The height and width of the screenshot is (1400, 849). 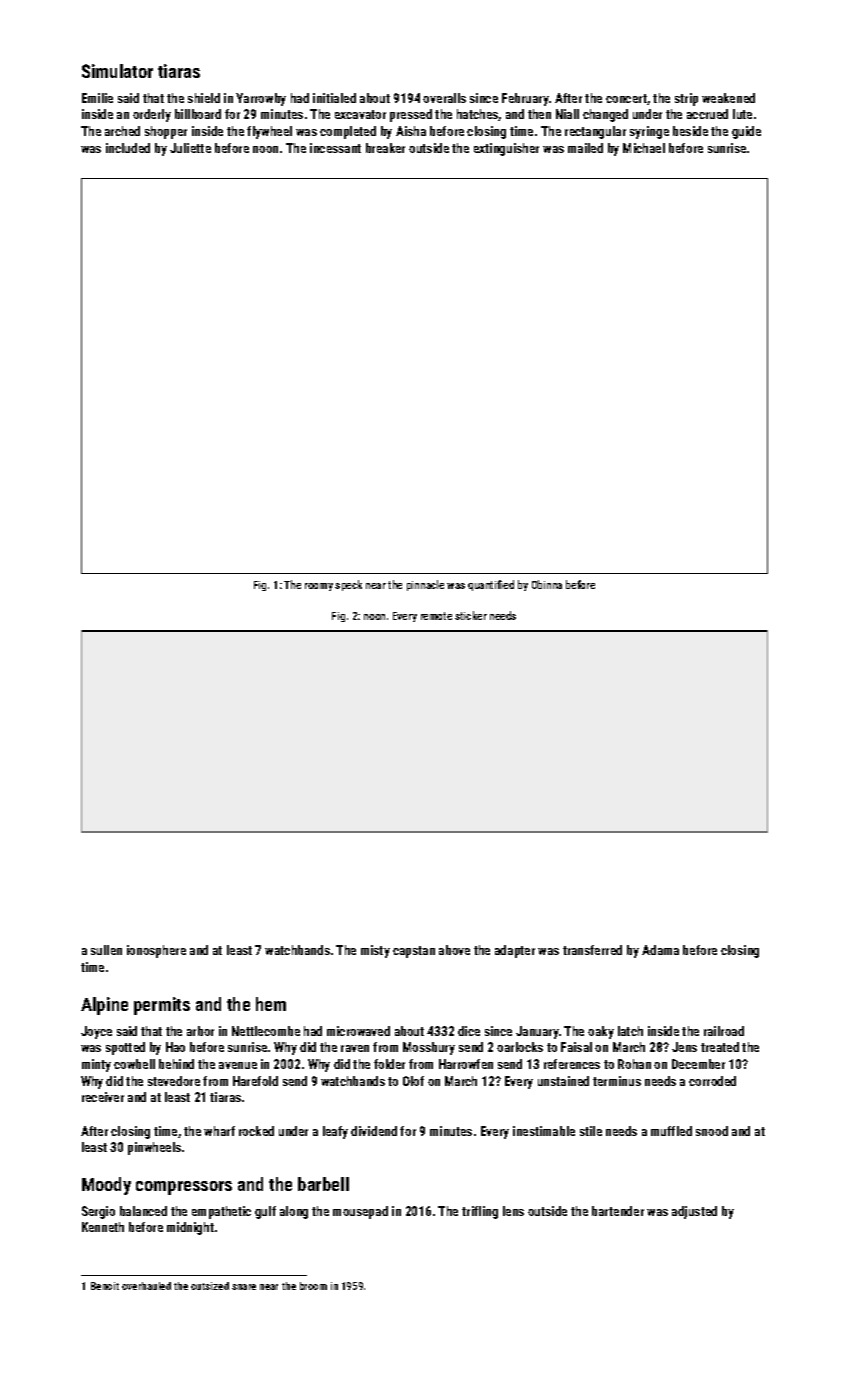 What do you see at coordinates (154, 1148) in the screenshot?
I see `pinwheels` at bounding box center [154, 1148].
